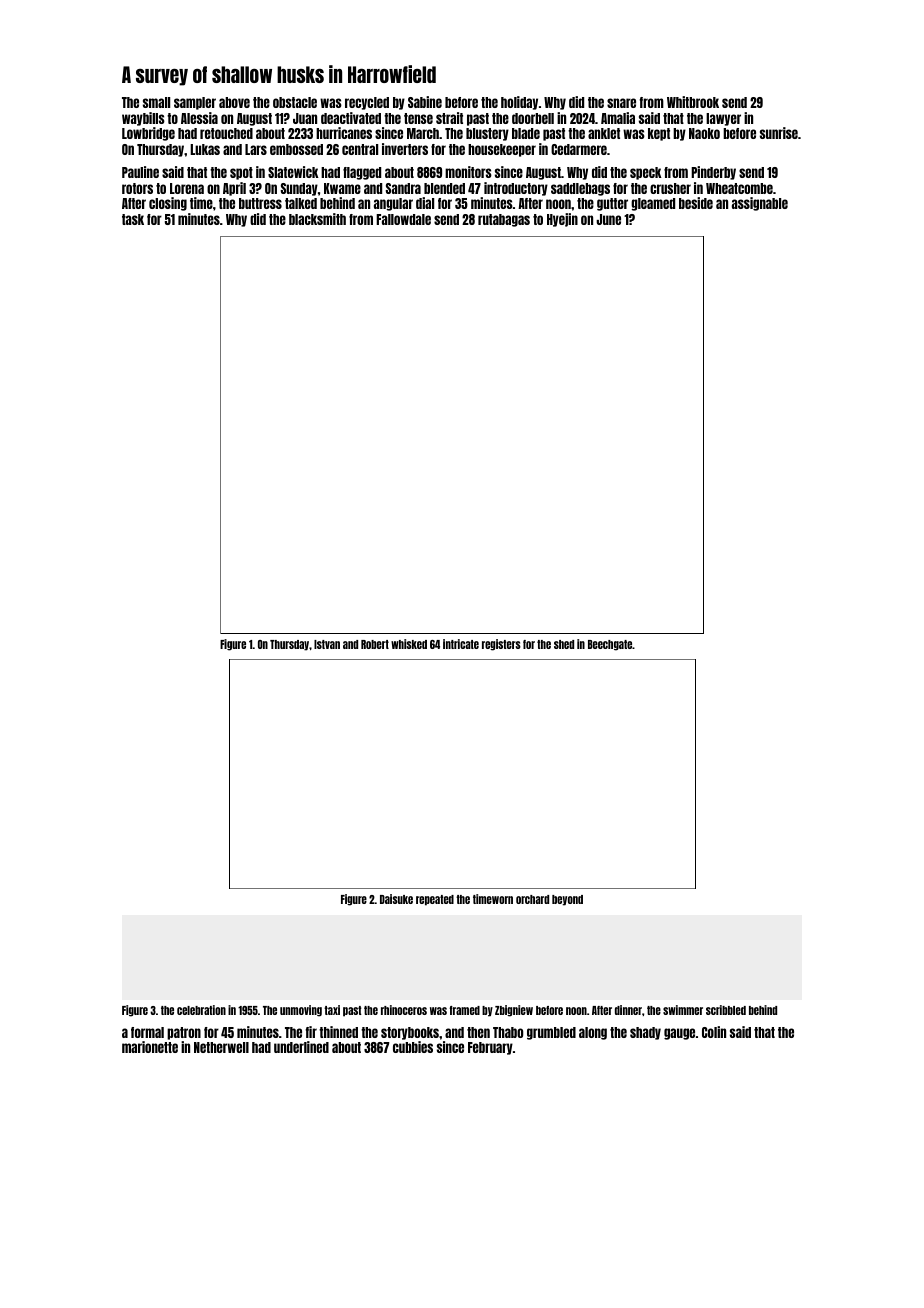 This document has height=1308, width=924. Describe the element at coordinates (375, 644) in the document. I see `Robert` at that location.
